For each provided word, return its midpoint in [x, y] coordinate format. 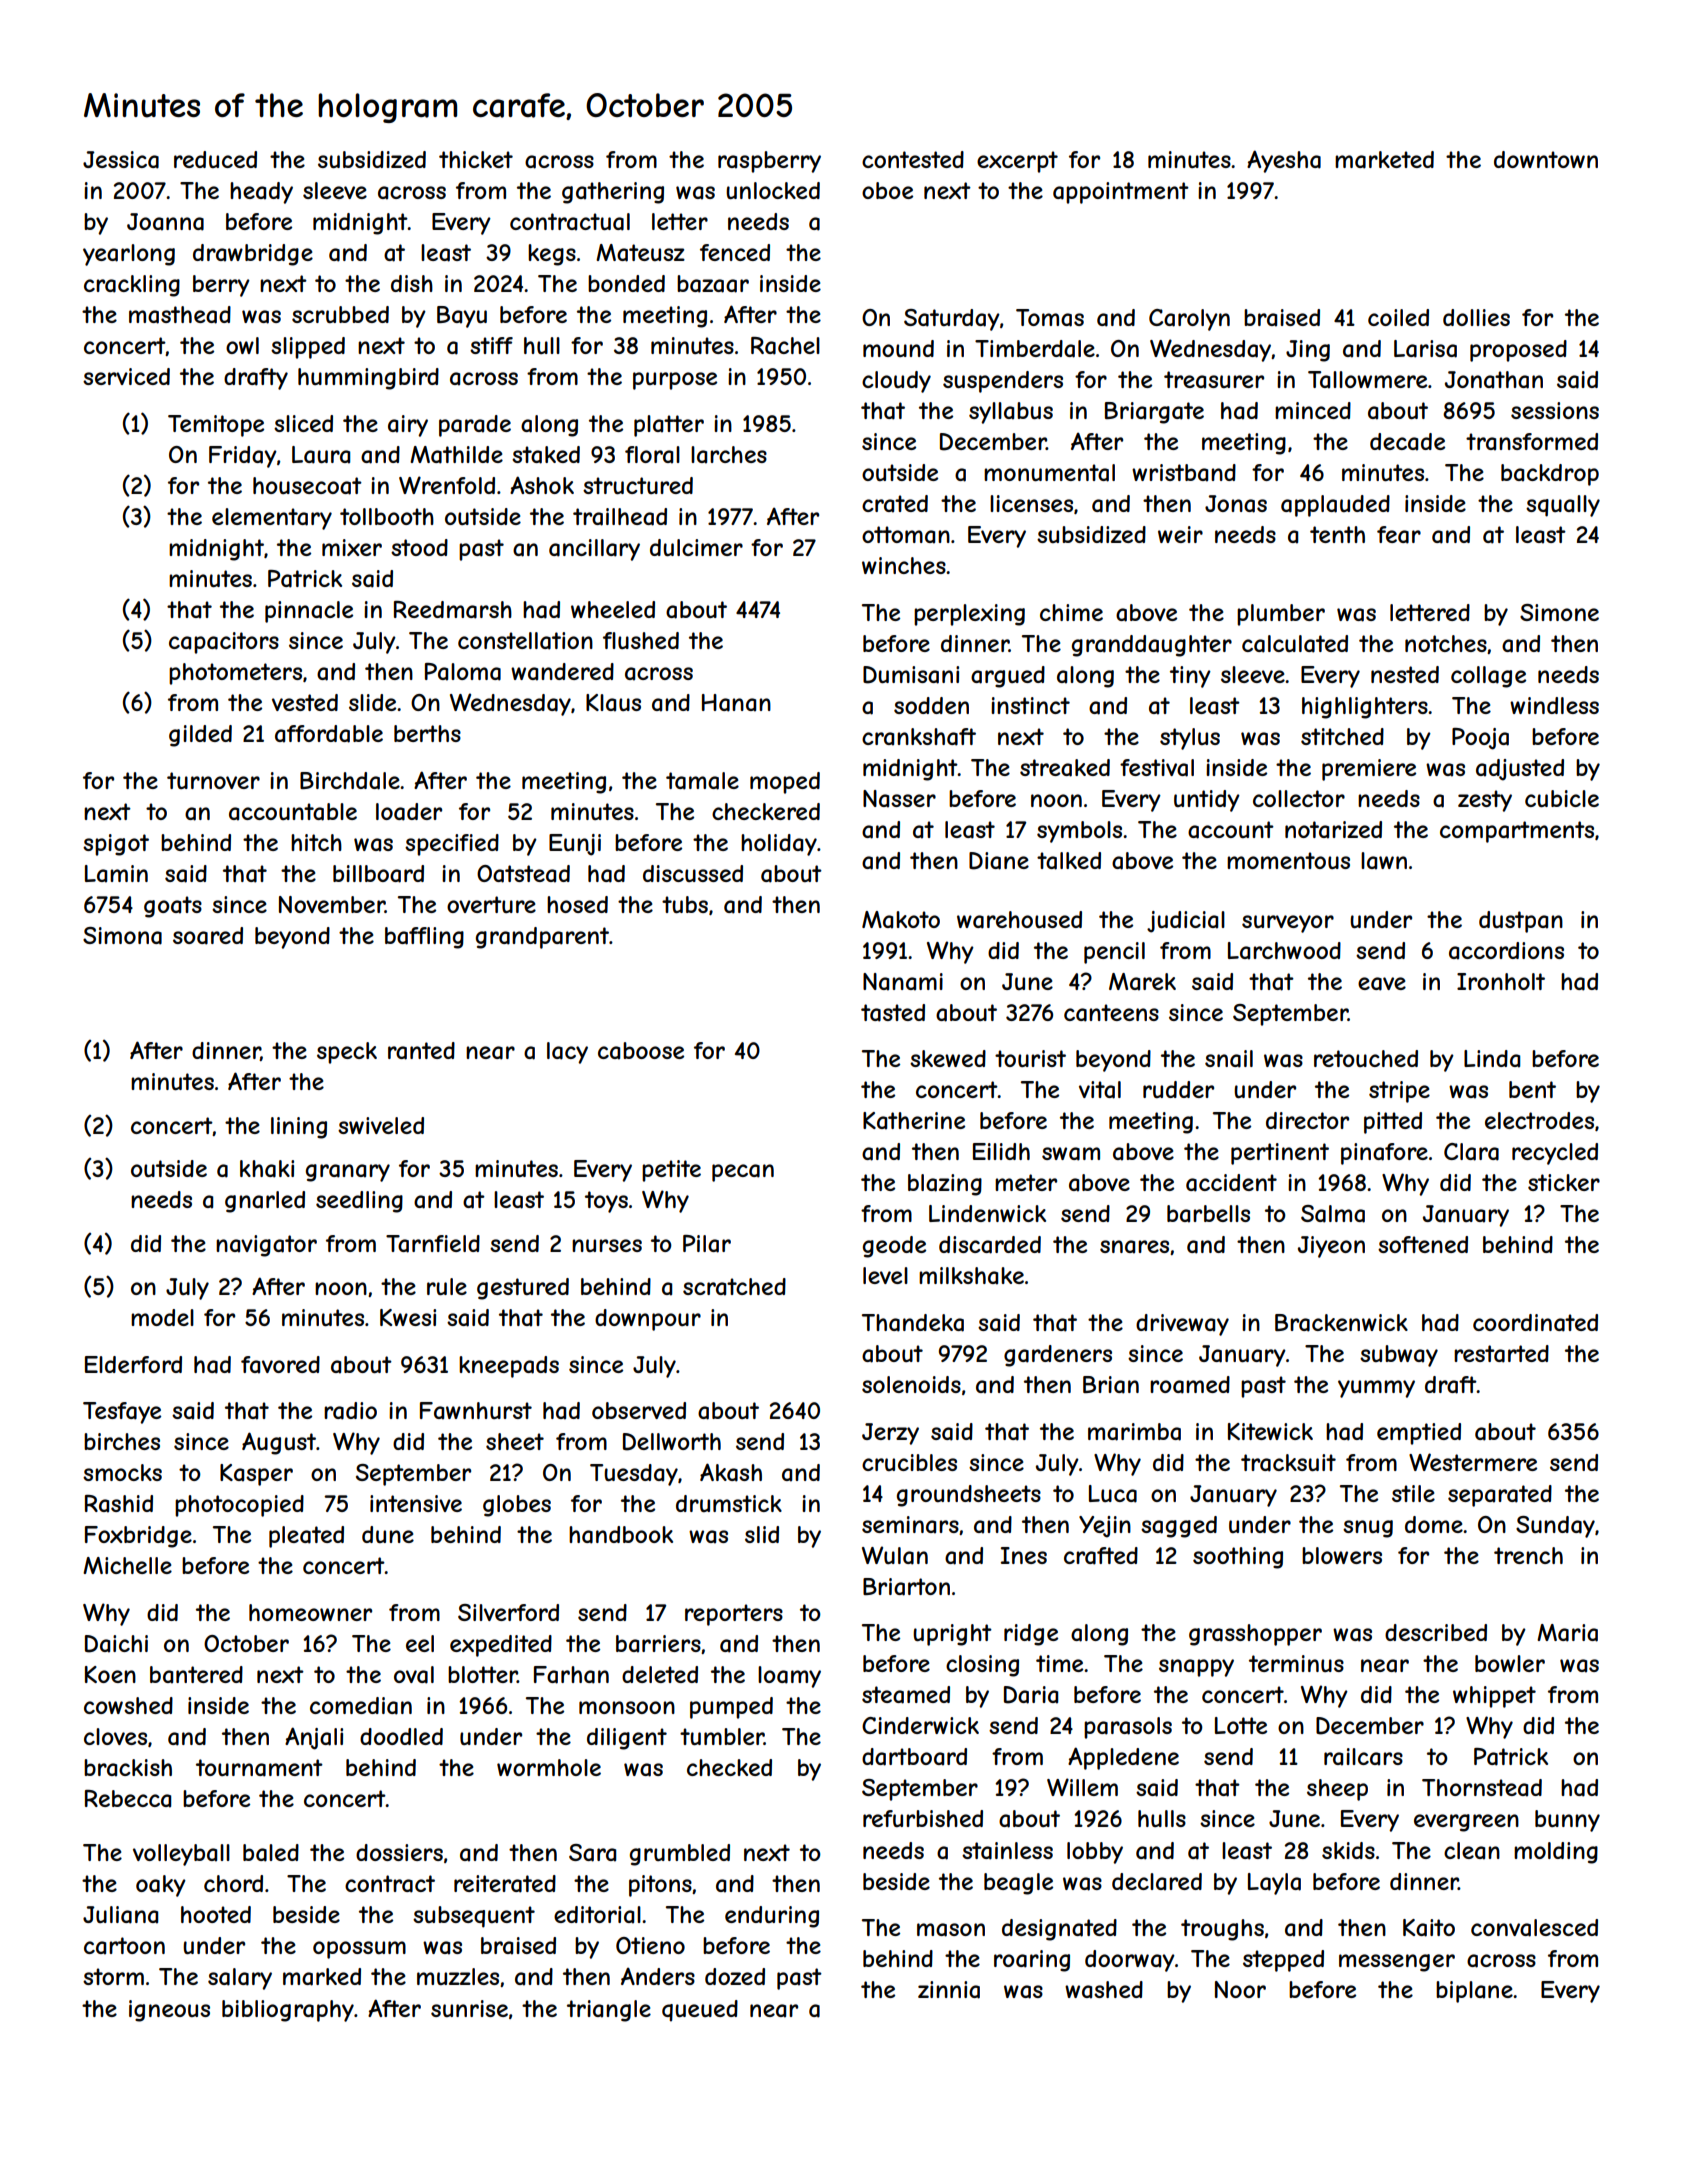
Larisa [1425, 349]
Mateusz [640, 253]
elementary [272, 519]
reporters [734, 1615]
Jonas [1236, 504]
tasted [893, 1013]
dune [388, 1534]
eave [1382, 984]
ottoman [906, 535]
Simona [122, 936]
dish [412, 283]
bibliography [288, 2011]
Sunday [1555, 1527]
